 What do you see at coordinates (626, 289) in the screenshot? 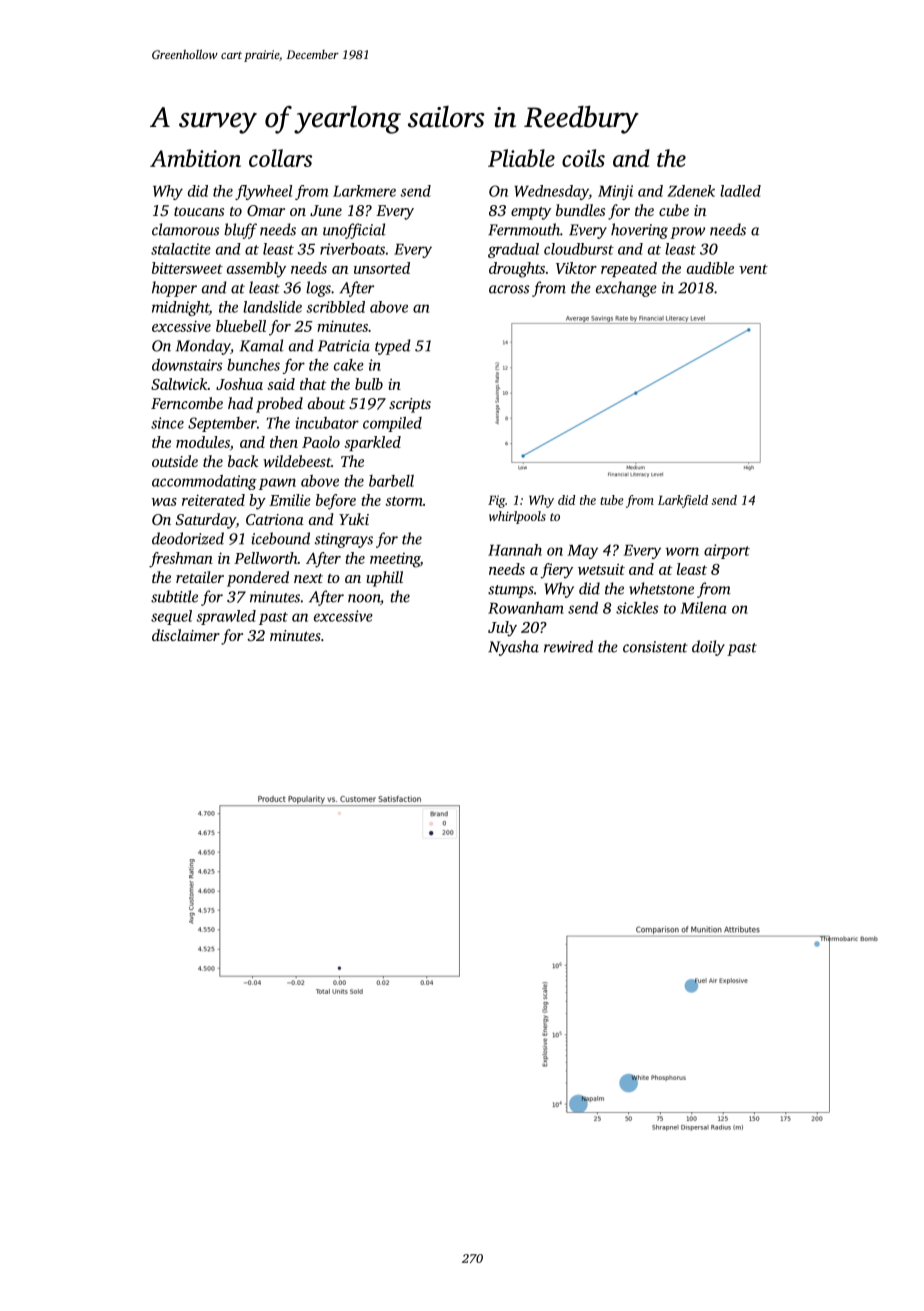
I see `exchange` at bounding box center [626, 289].
